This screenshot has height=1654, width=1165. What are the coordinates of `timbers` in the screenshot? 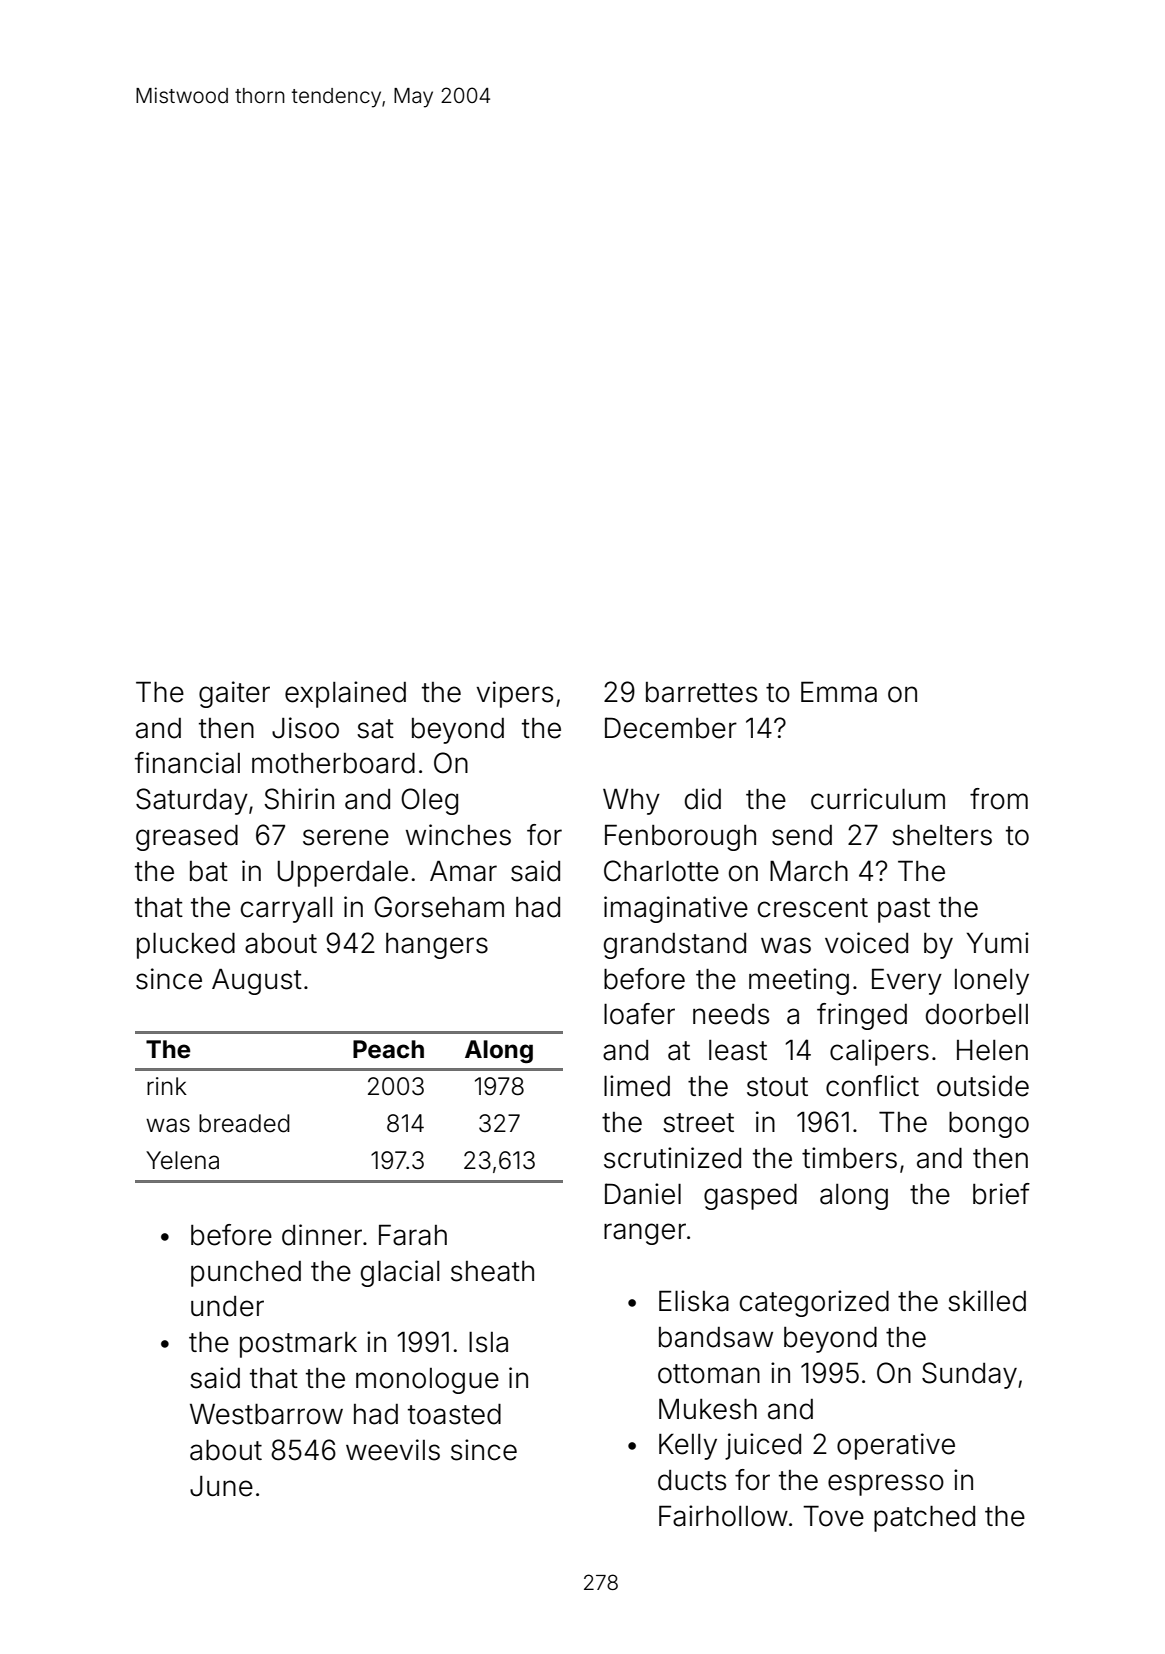 It's located at (849, 1158).
